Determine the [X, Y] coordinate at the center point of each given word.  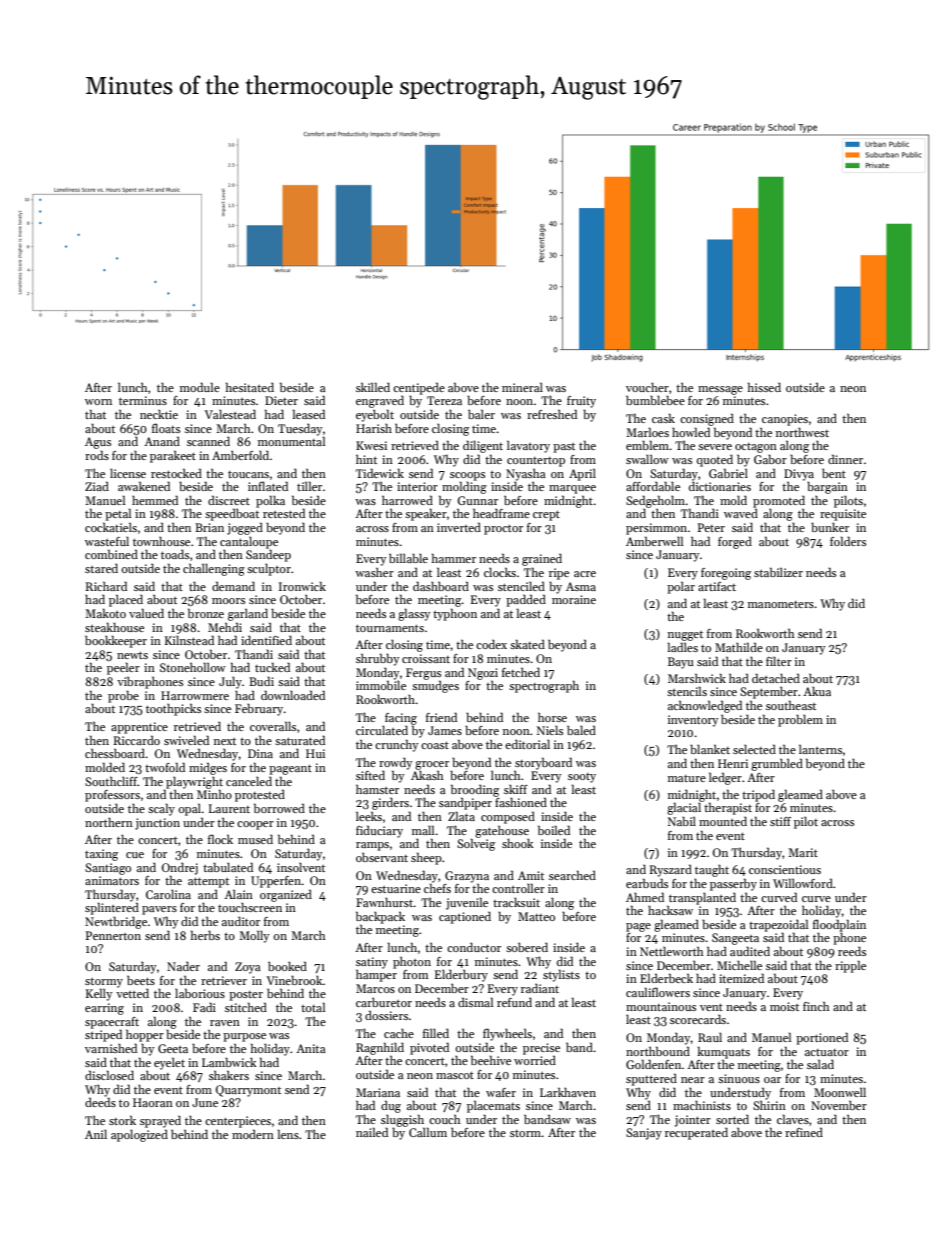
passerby [733, 884]
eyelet [169, 1063]
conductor [474, 947]
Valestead [230, 414]
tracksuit [516, 902]
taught [712, 871]
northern [109, 822]
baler [481, 414]
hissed [764, 387]
